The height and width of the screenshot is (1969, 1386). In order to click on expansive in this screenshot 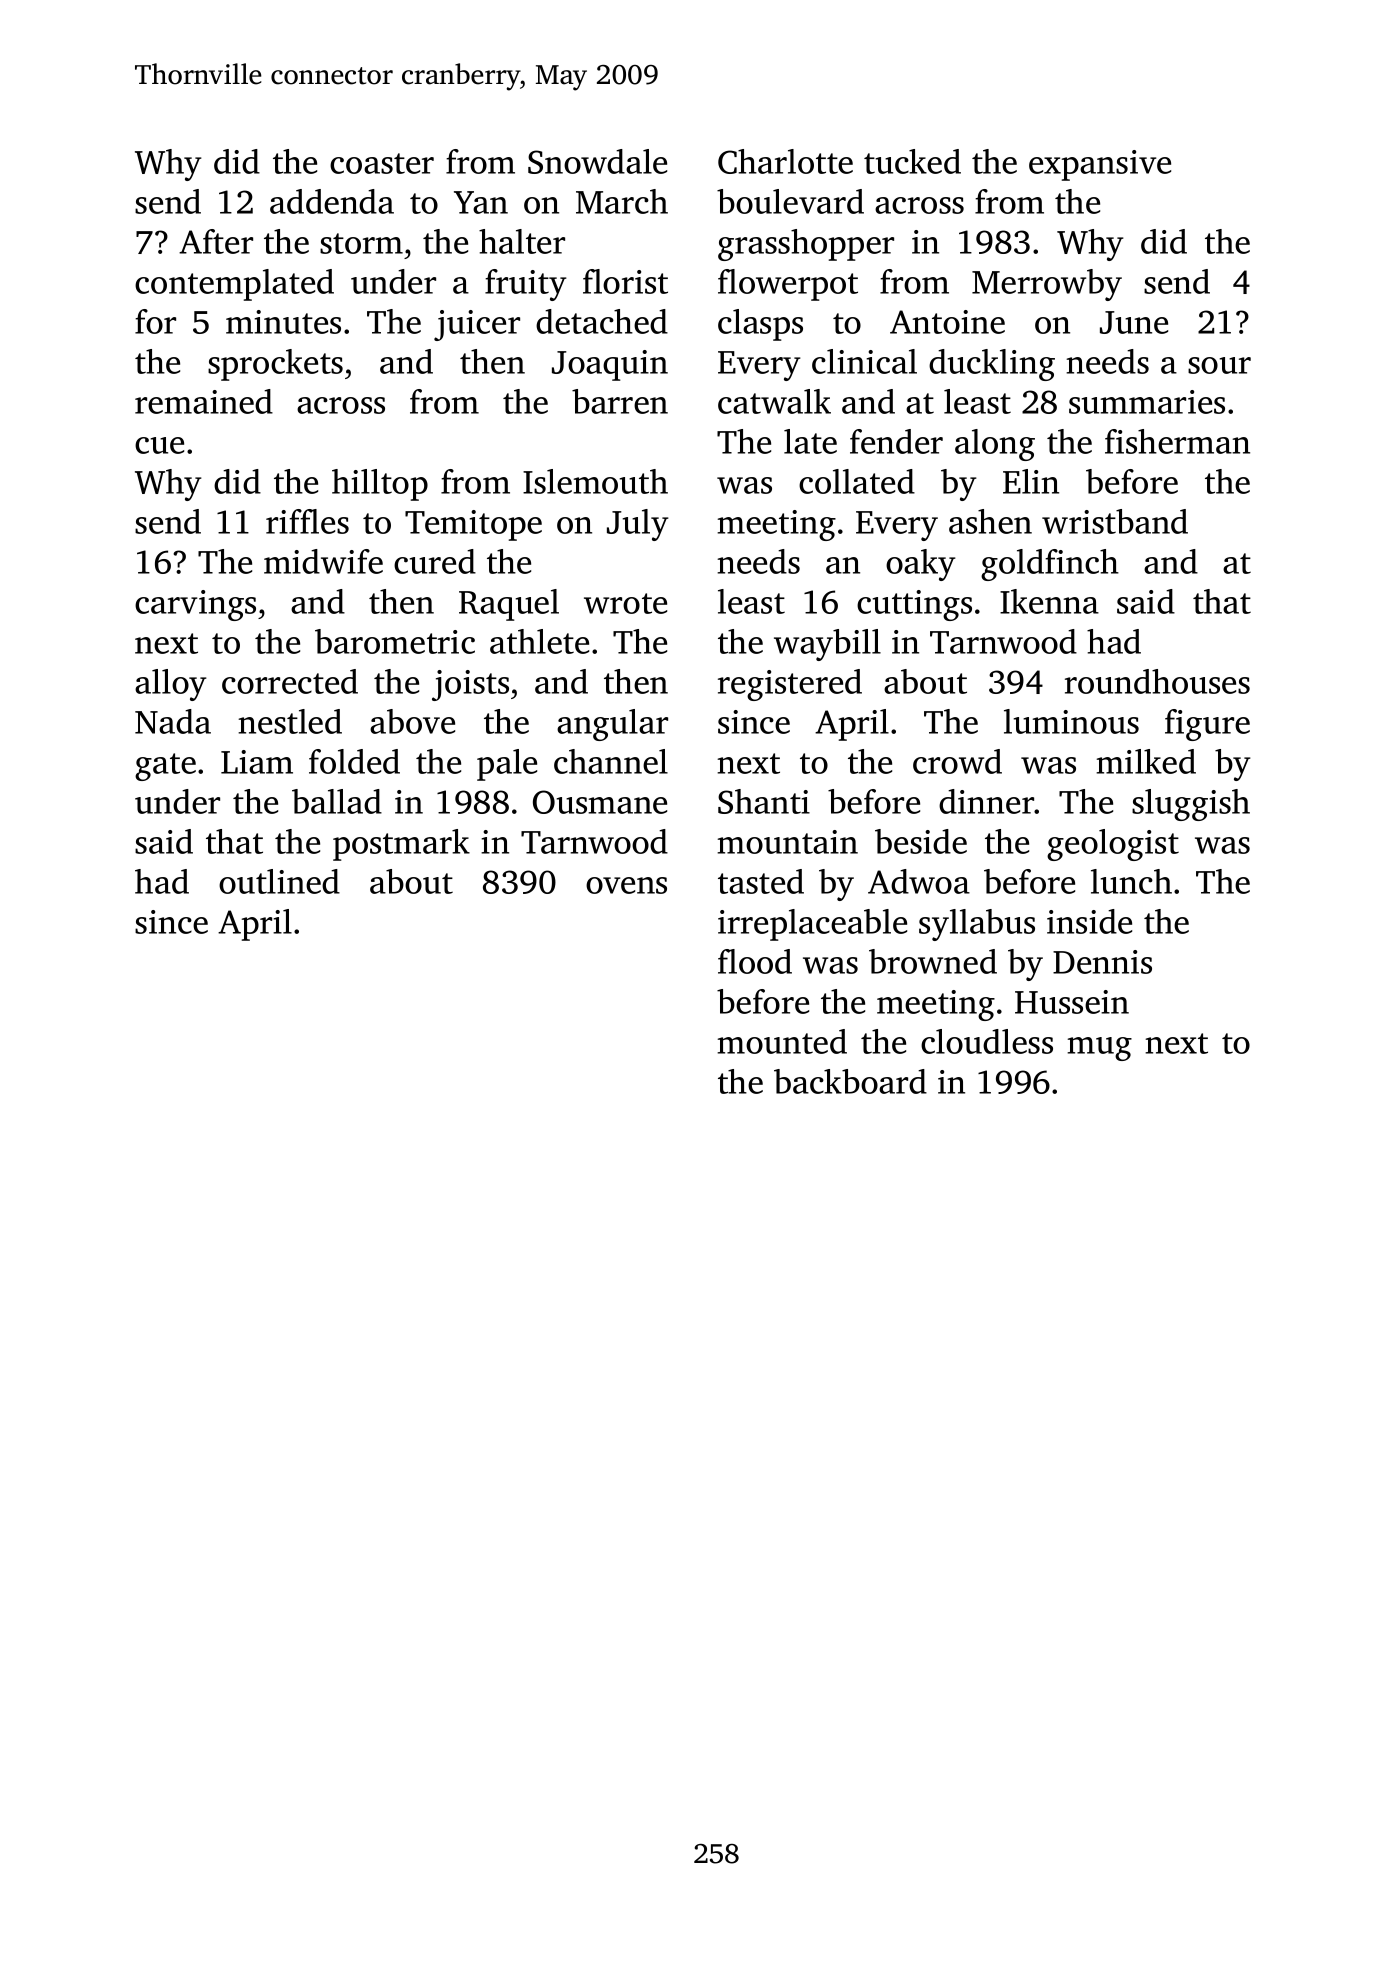, I will do `click(1100, 165)`.
